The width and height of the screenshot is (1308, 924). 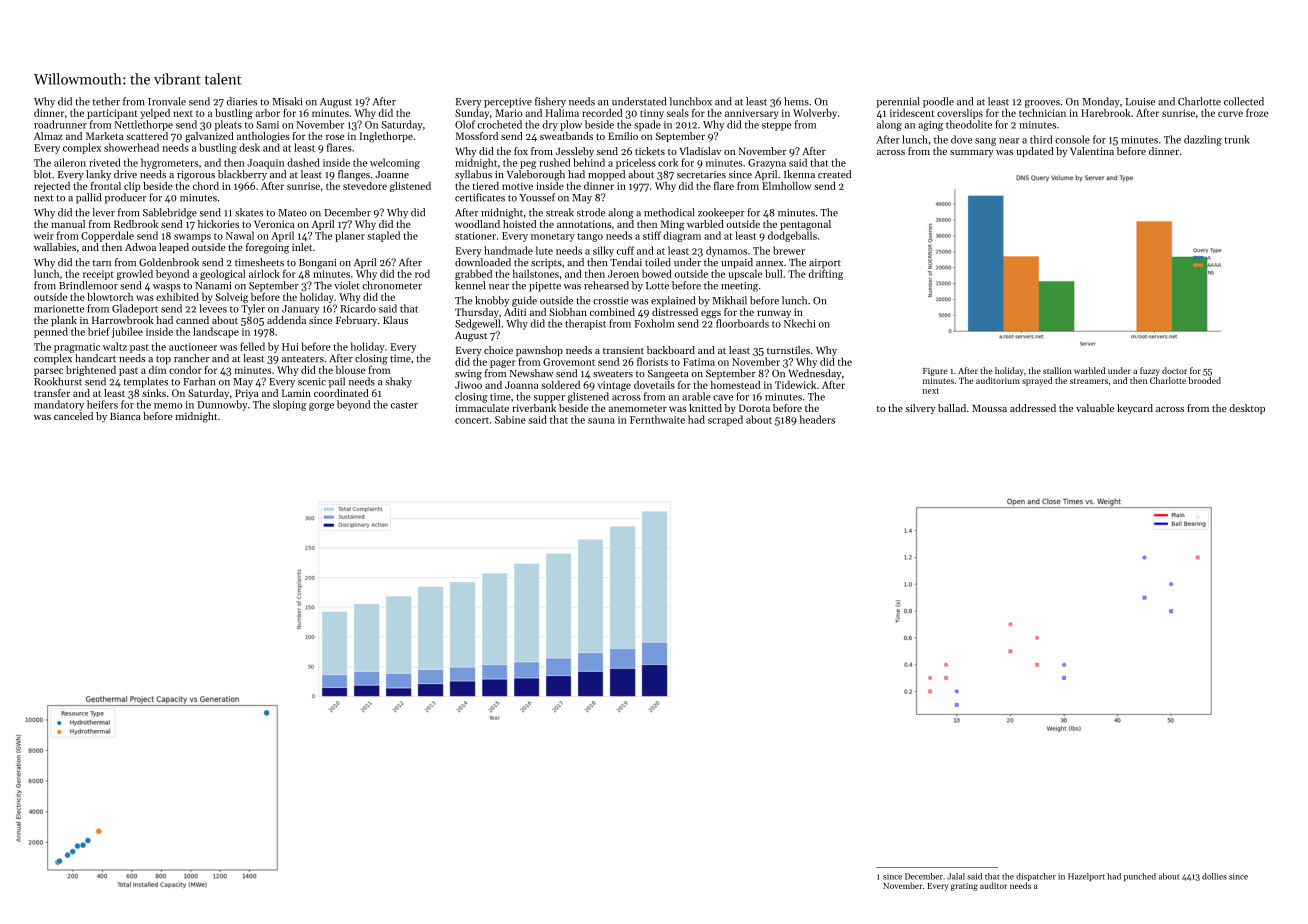 What do you see at coordinates (964, 887) in the screenshot?
I see `grating` at bounding box center [964, 887].
